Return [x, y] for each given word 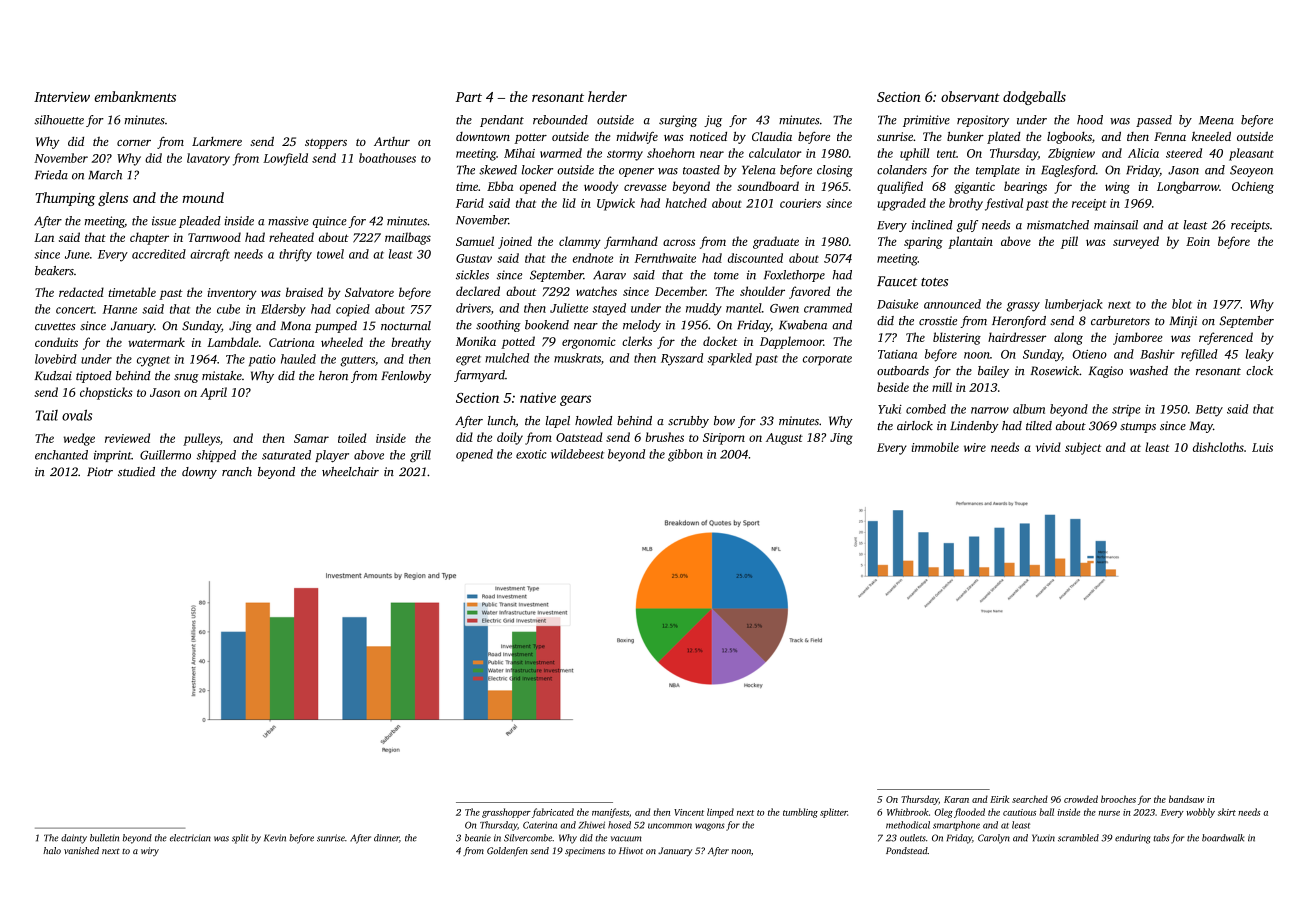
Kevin [275, 838]
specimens [585, 851]
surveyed [1136, 242]
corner [134, 143]
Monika [476, 341]
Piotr [100, 471]
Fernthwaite [665, 258]
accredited [159, 254]
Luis [1262, 447]
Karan [956, 799]
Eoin [1198, 241]
